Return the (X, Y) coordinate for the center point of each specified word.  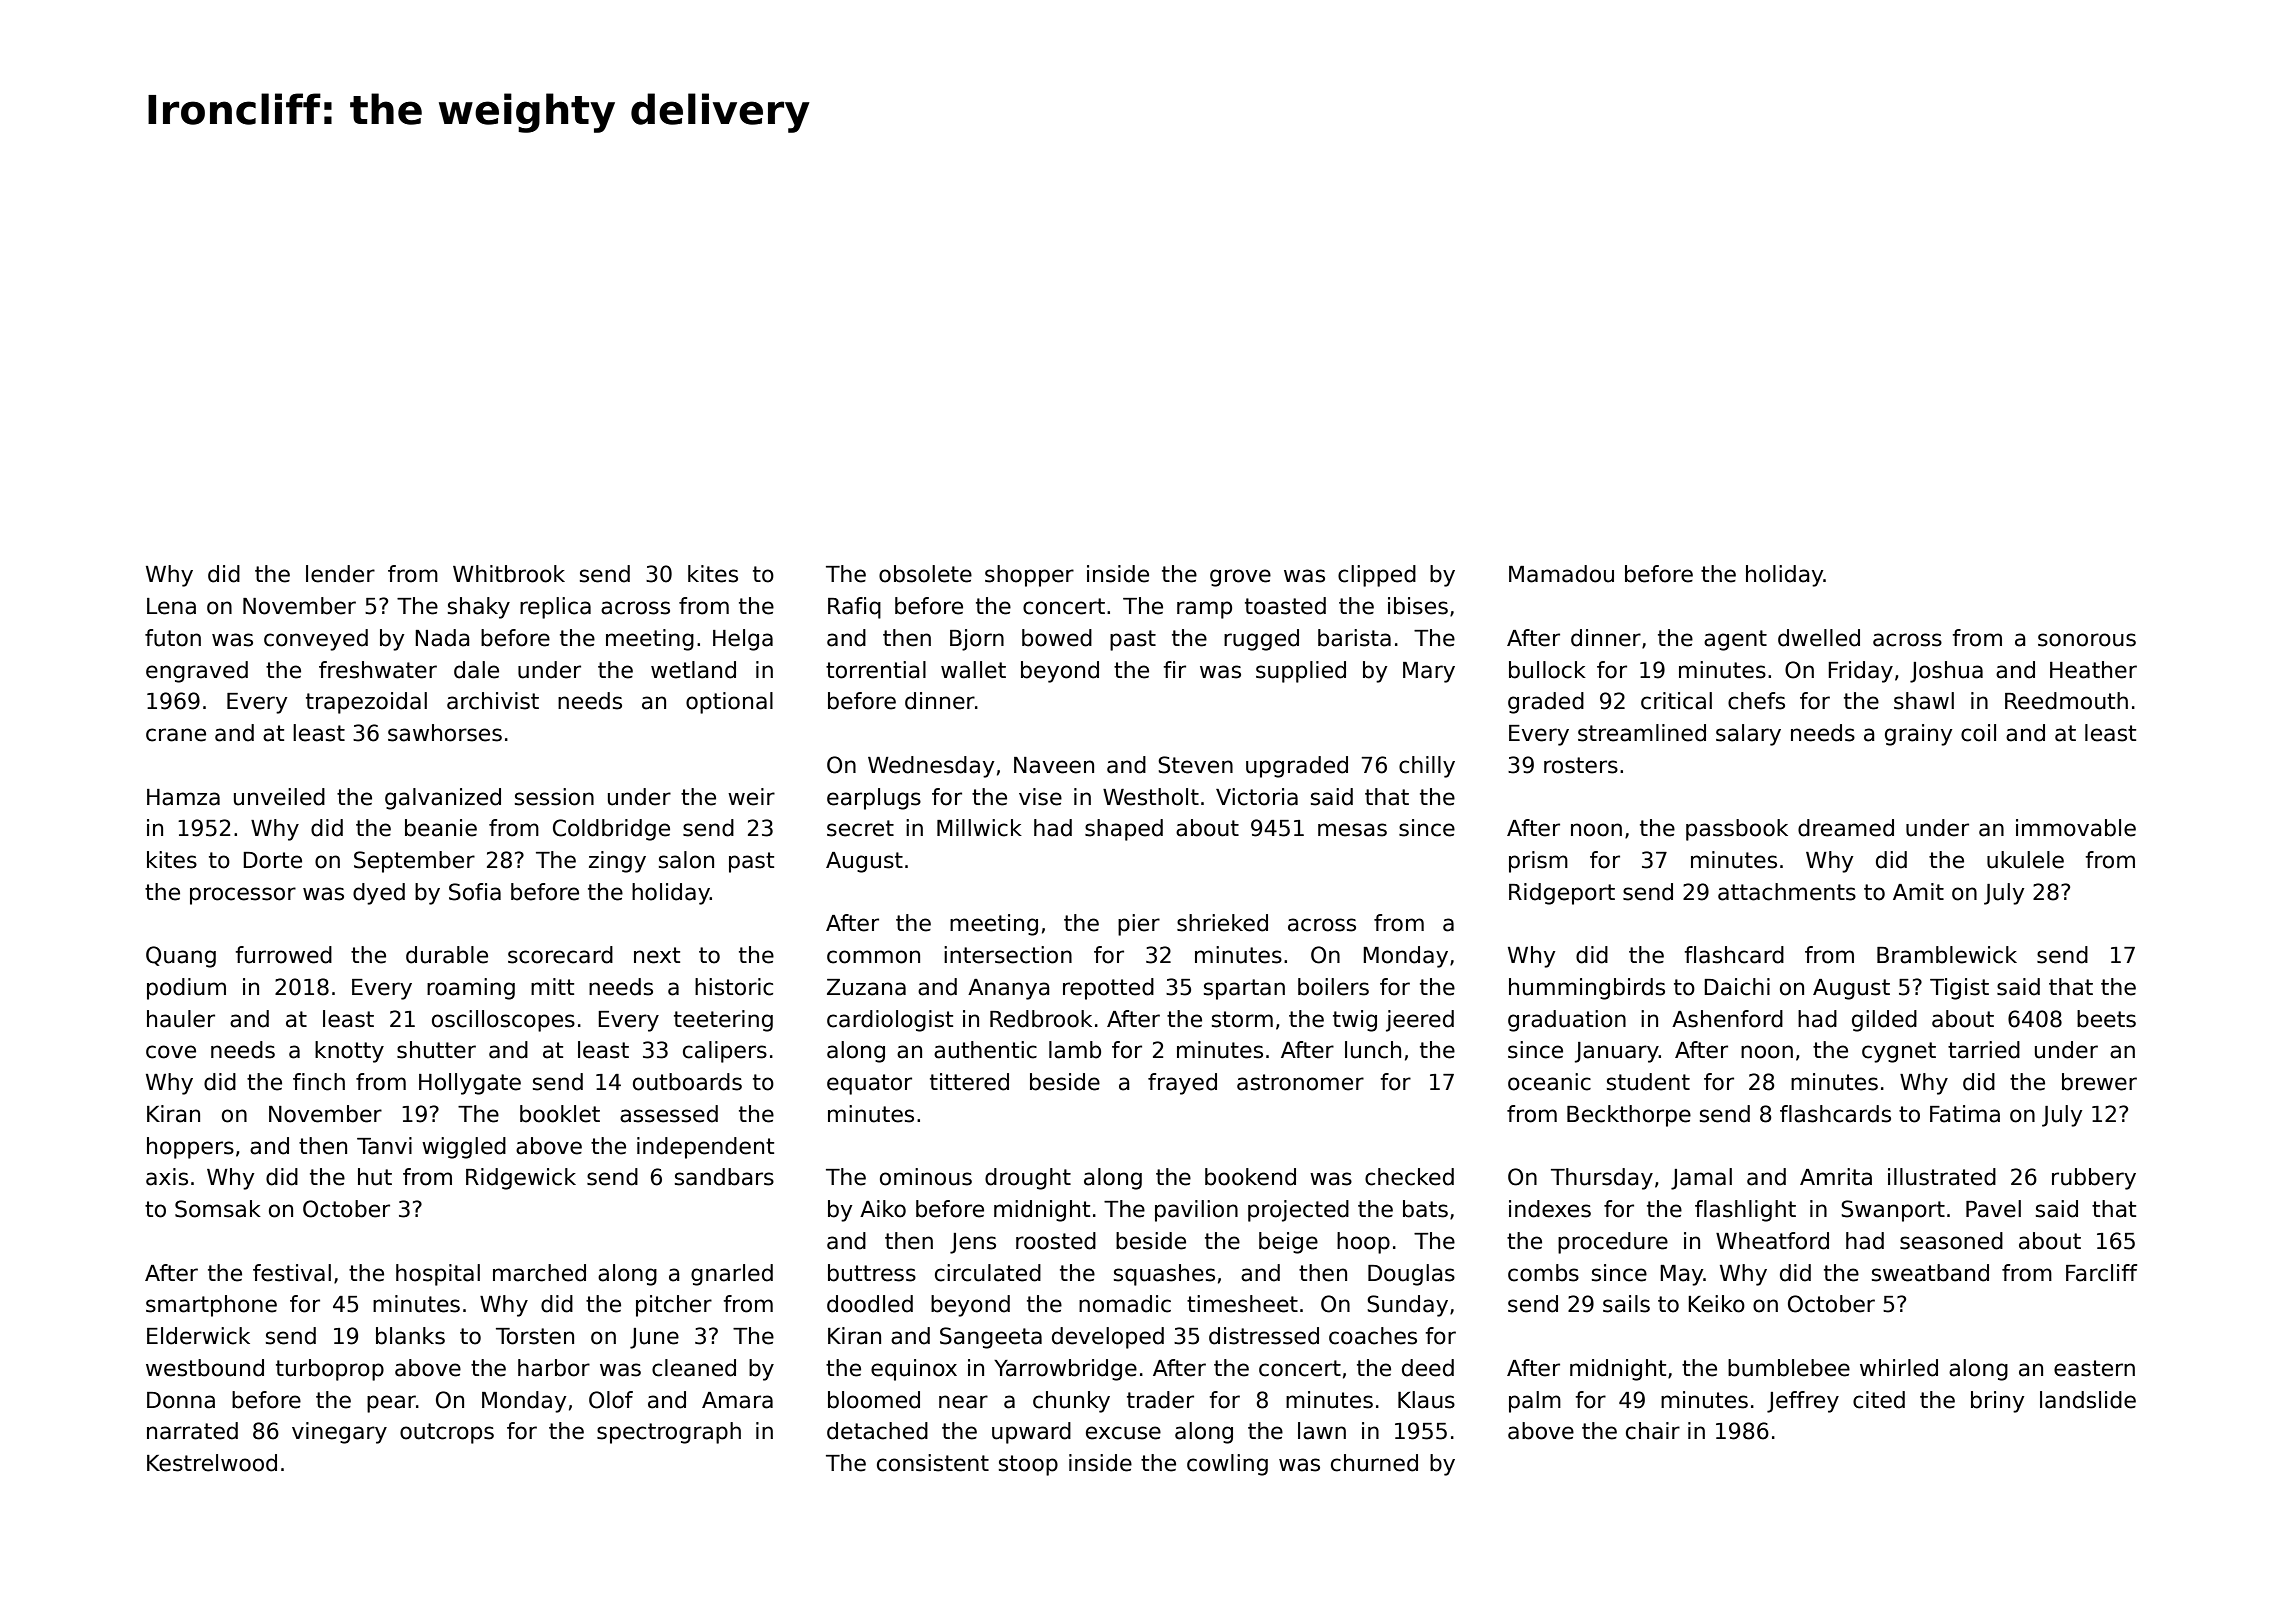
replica (555, 608)
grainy (1919, 735)
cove (171, 1052)
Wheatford (1772, 1241)
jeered (1420, 1021)
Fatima (1965, 1114)
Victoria (1257, 797)
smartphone (211, 1306)
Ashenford (1727, 1019)
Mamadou (1561, 574)
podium (186, 989)
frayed (1182, 1084)
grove (1240, 578)
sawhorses (445, 733)
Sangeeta (991, 1338)
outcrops (447, 1433)
